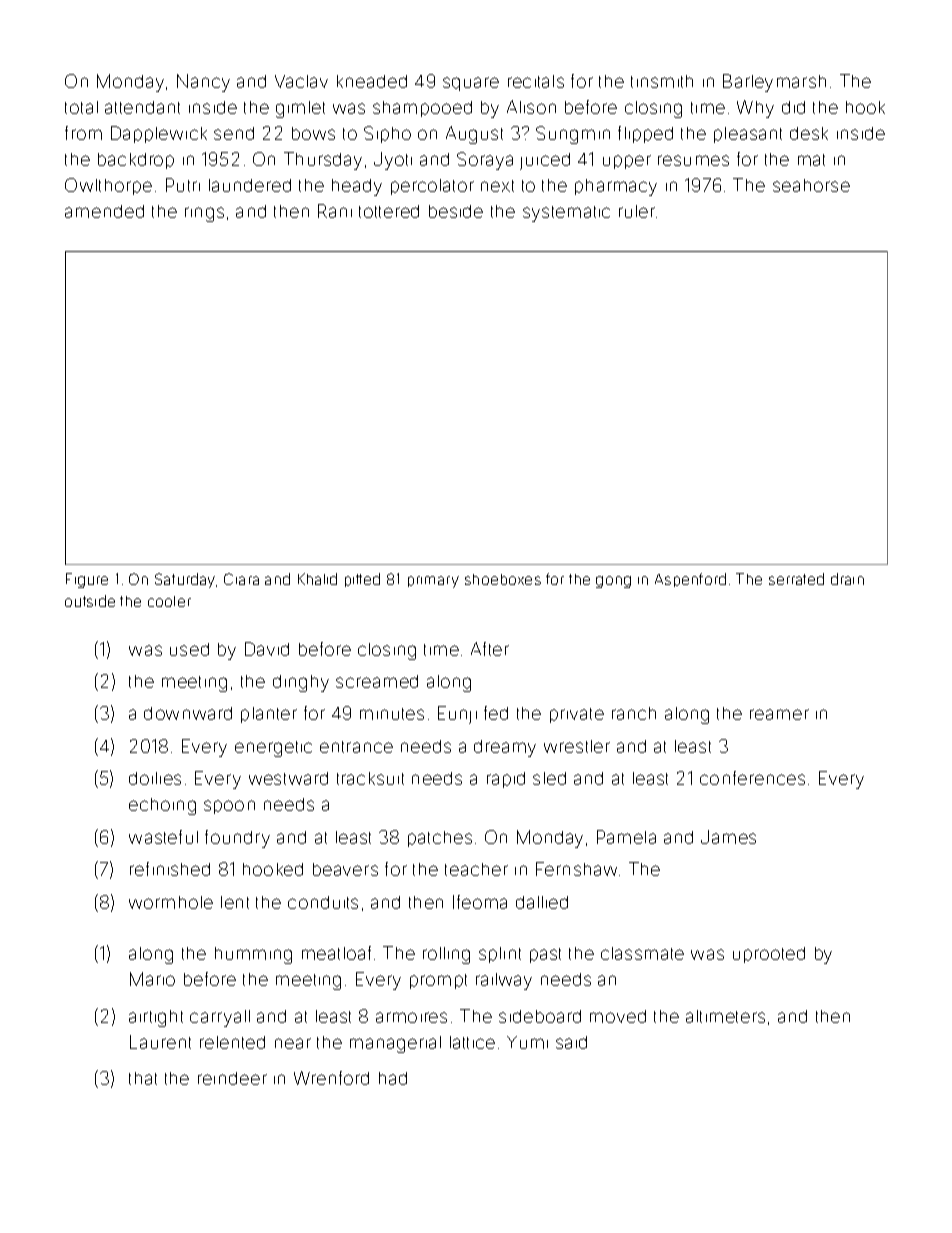 The height and width of the document is (1233, 952). What do you see at coordinates (571, 1042) in the document?
I see `said` at bounding box center [571, 1042].
